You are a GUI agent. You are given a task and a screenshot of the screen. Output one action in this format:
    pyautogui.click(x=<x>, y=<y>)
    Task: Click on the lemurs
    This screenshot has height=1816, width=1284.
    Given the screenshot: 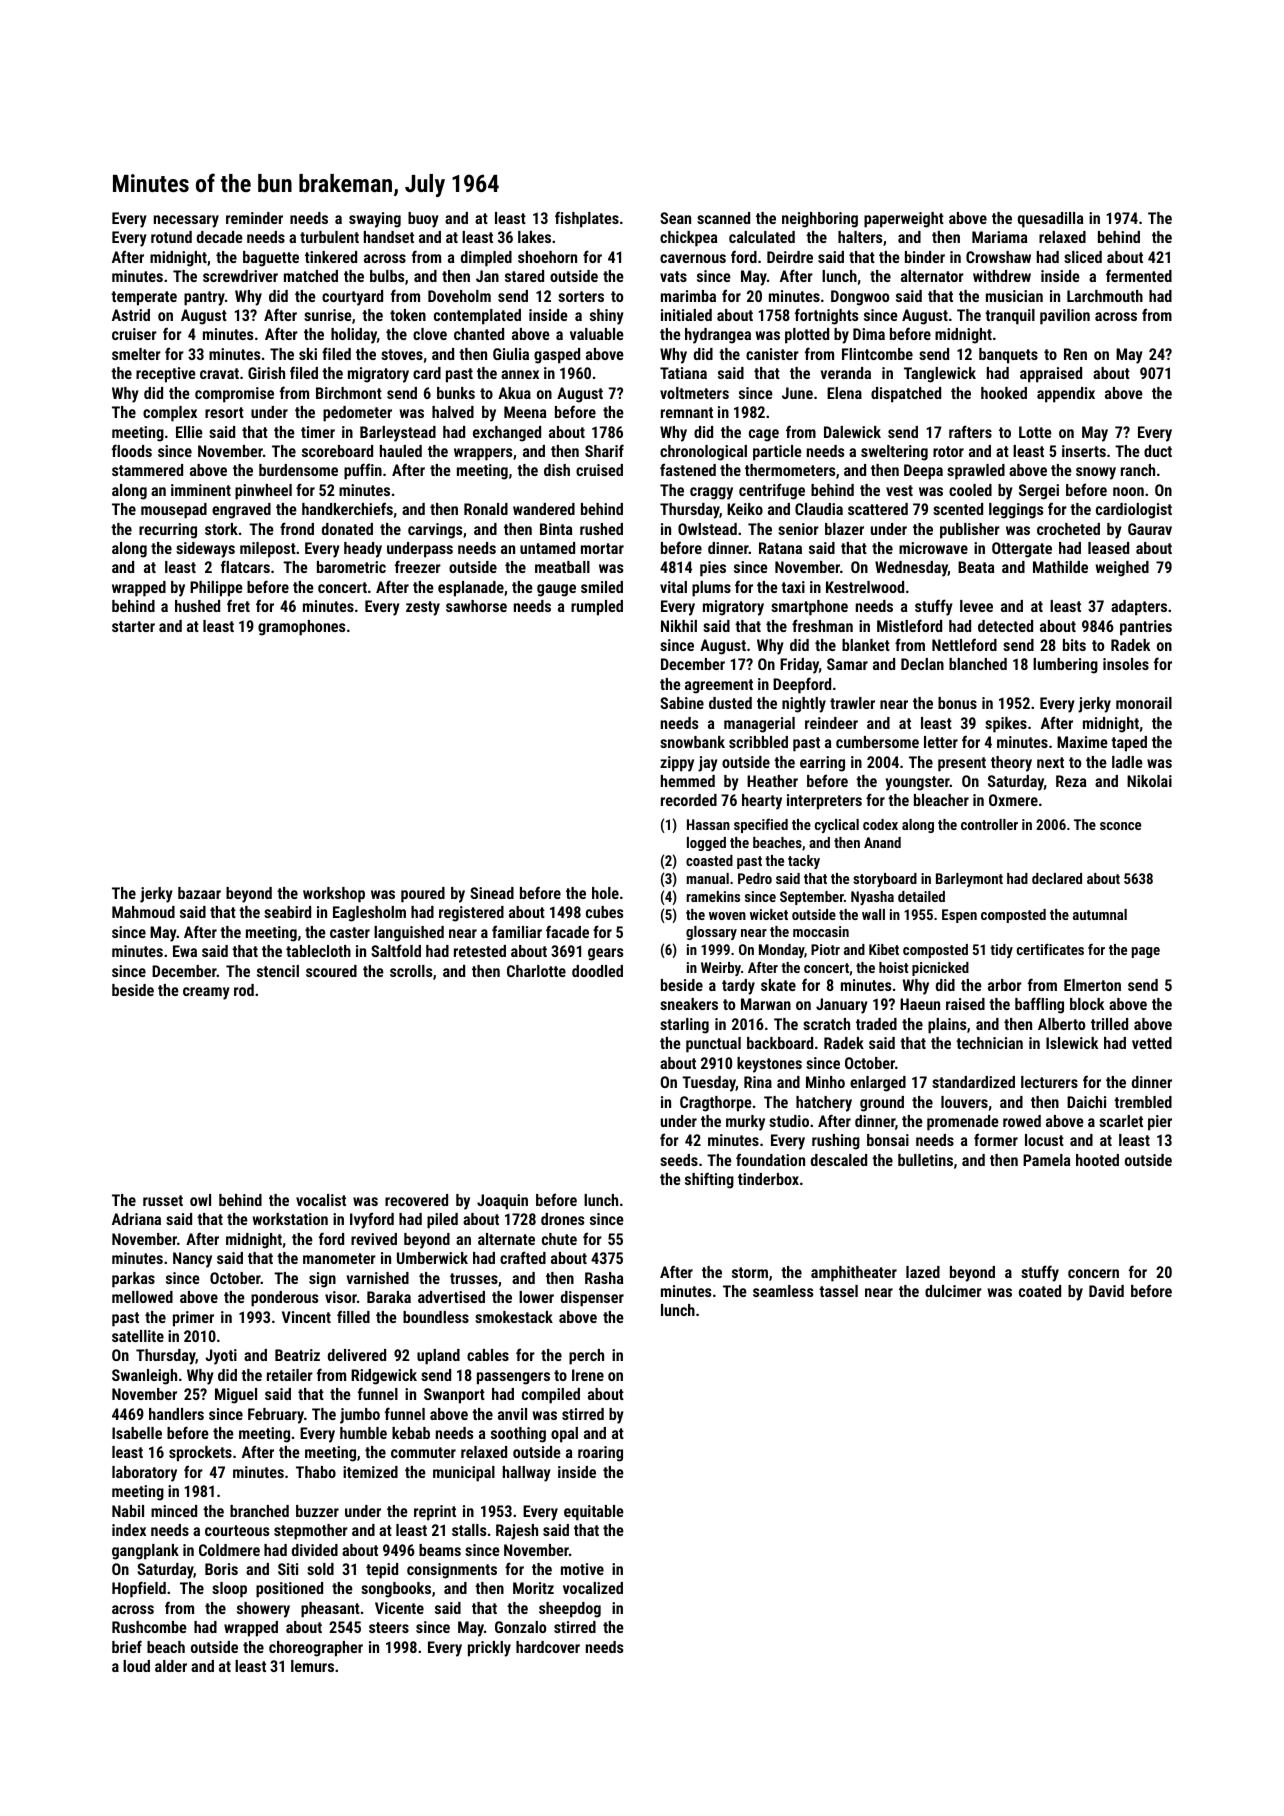 What is the action you would take?
    pyautogui.click(x=312, y=1666)
